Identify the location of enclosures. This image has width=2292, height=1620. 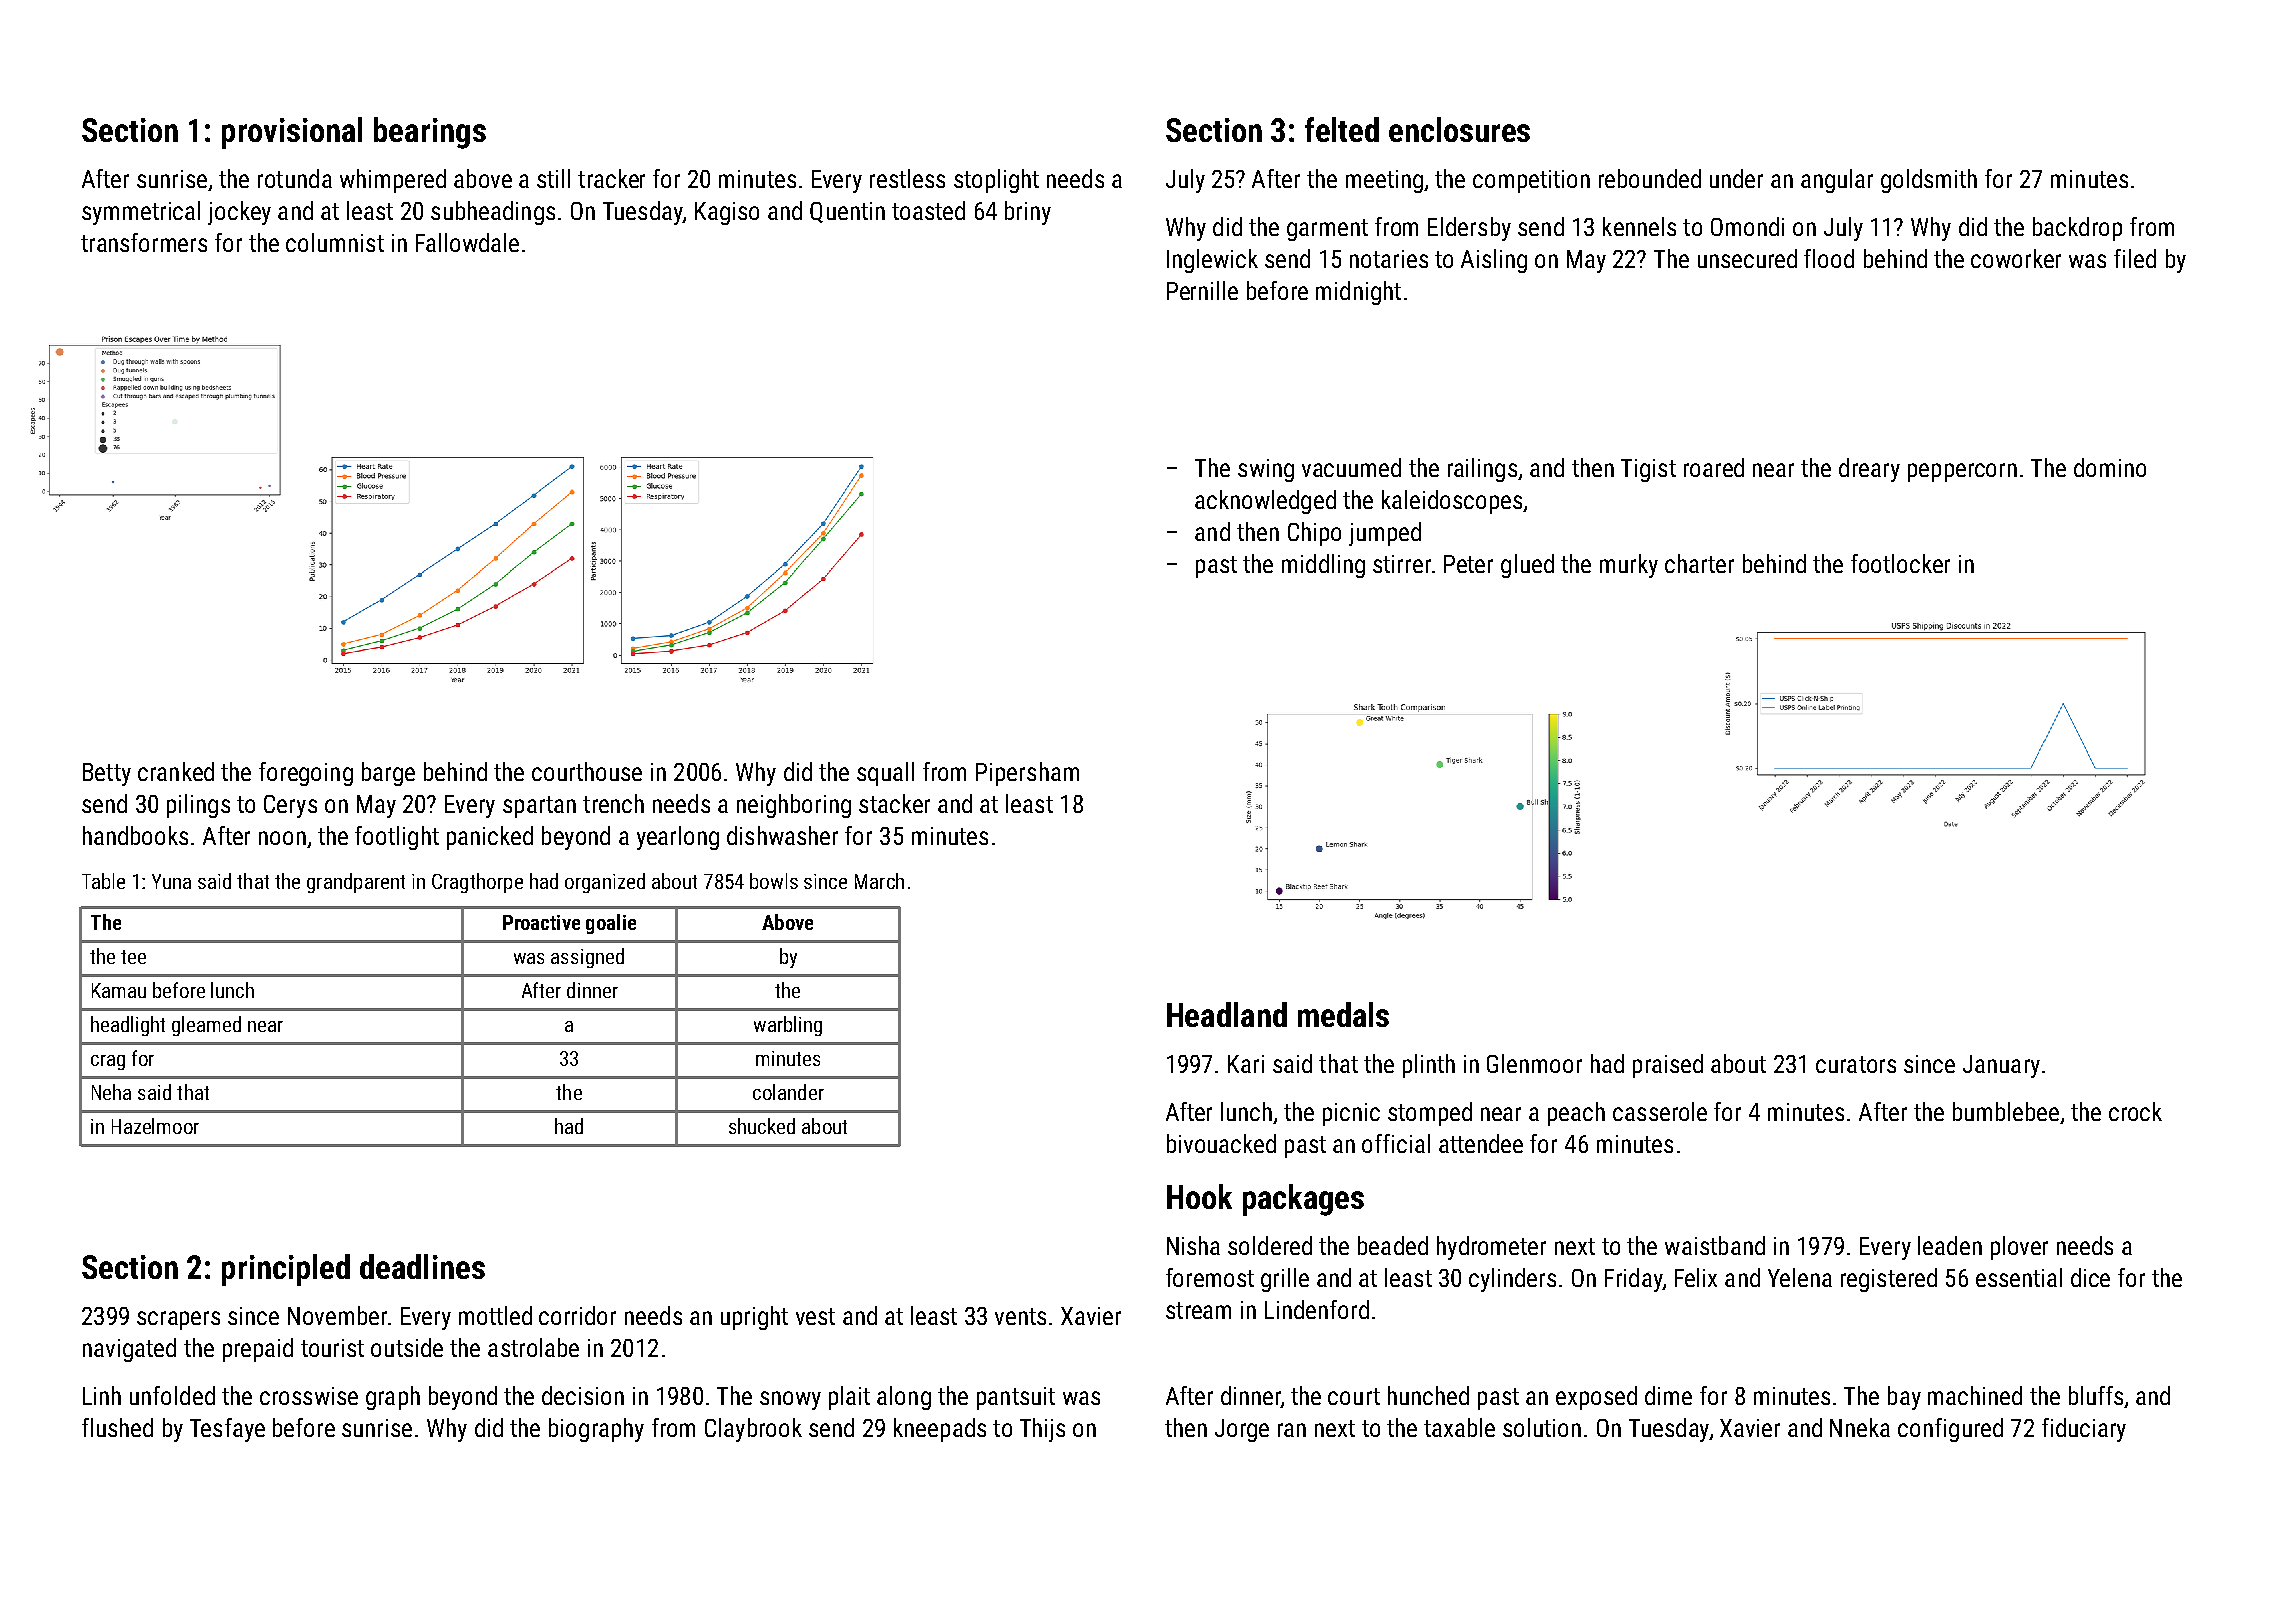
(1459, 129).
